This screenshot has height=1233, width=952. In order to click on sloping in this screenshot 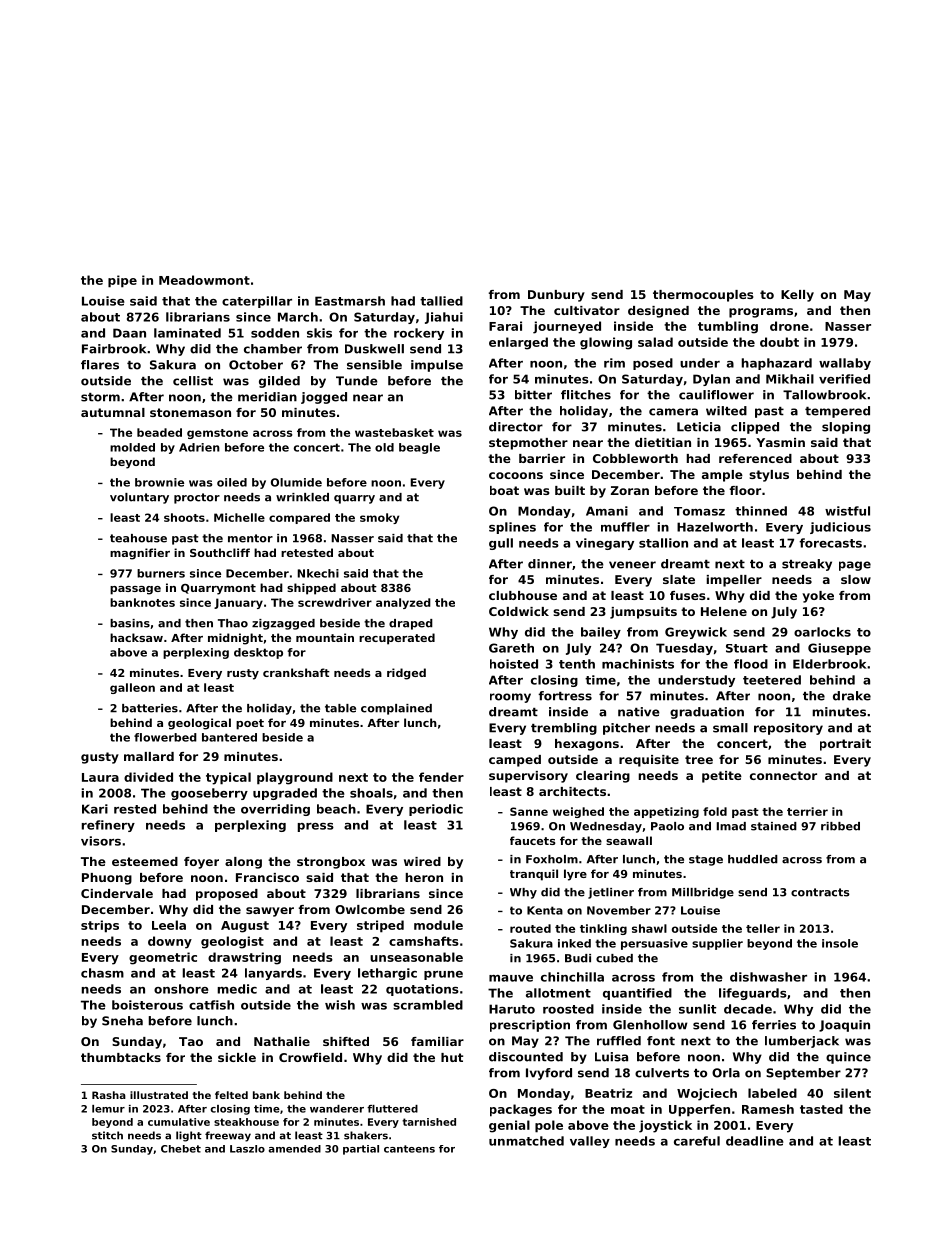, I will do `click(846, 428)`.
